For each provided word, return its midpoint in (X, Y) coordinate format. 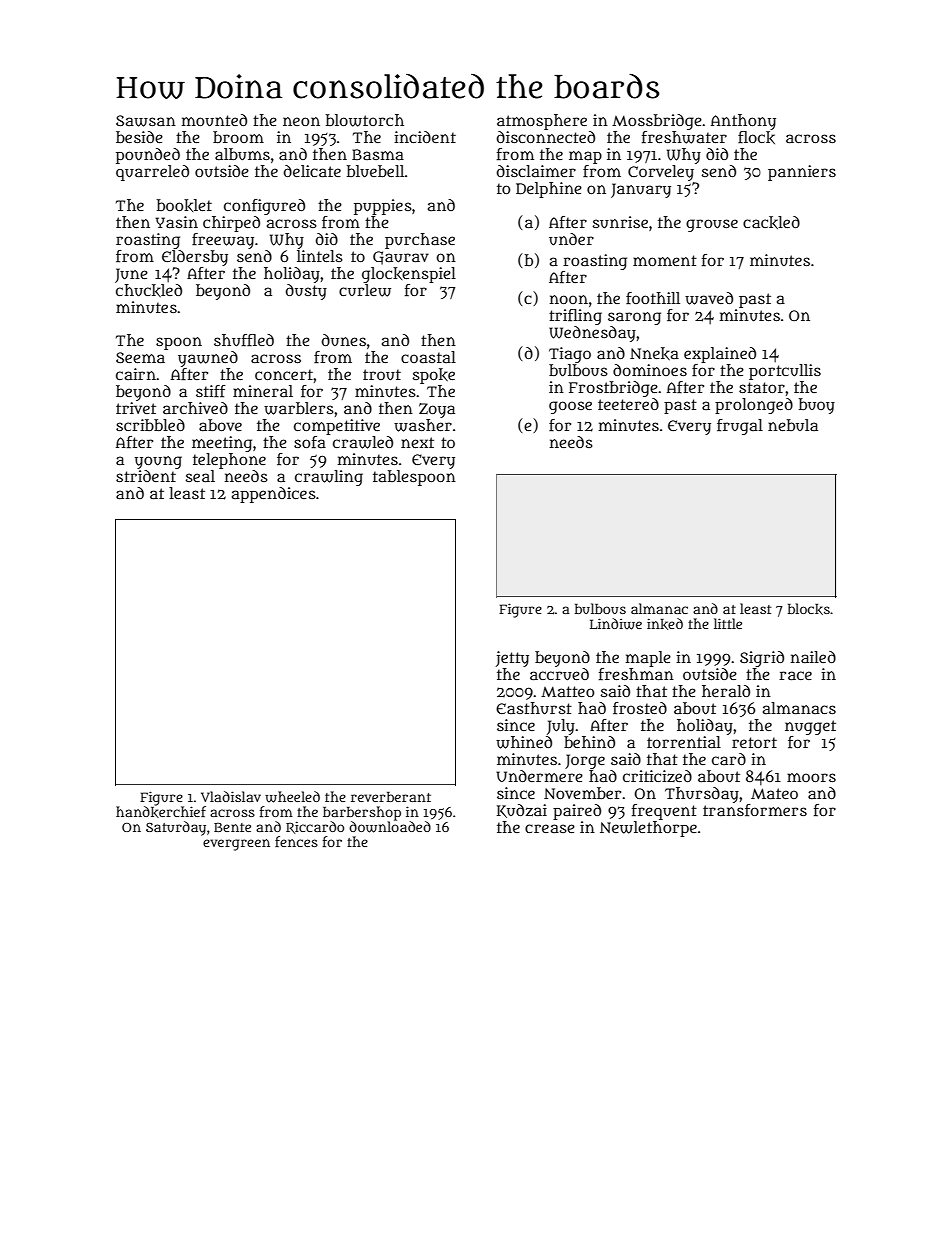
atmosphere (542, 122)
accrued (559, 674)
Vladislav (231, 796)
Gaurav (401, 258)
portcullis (785, 372)
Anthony (743, 122)
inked (665, 624)
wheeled (292, 797)
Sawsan (146, 121)
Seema (140, 357)
